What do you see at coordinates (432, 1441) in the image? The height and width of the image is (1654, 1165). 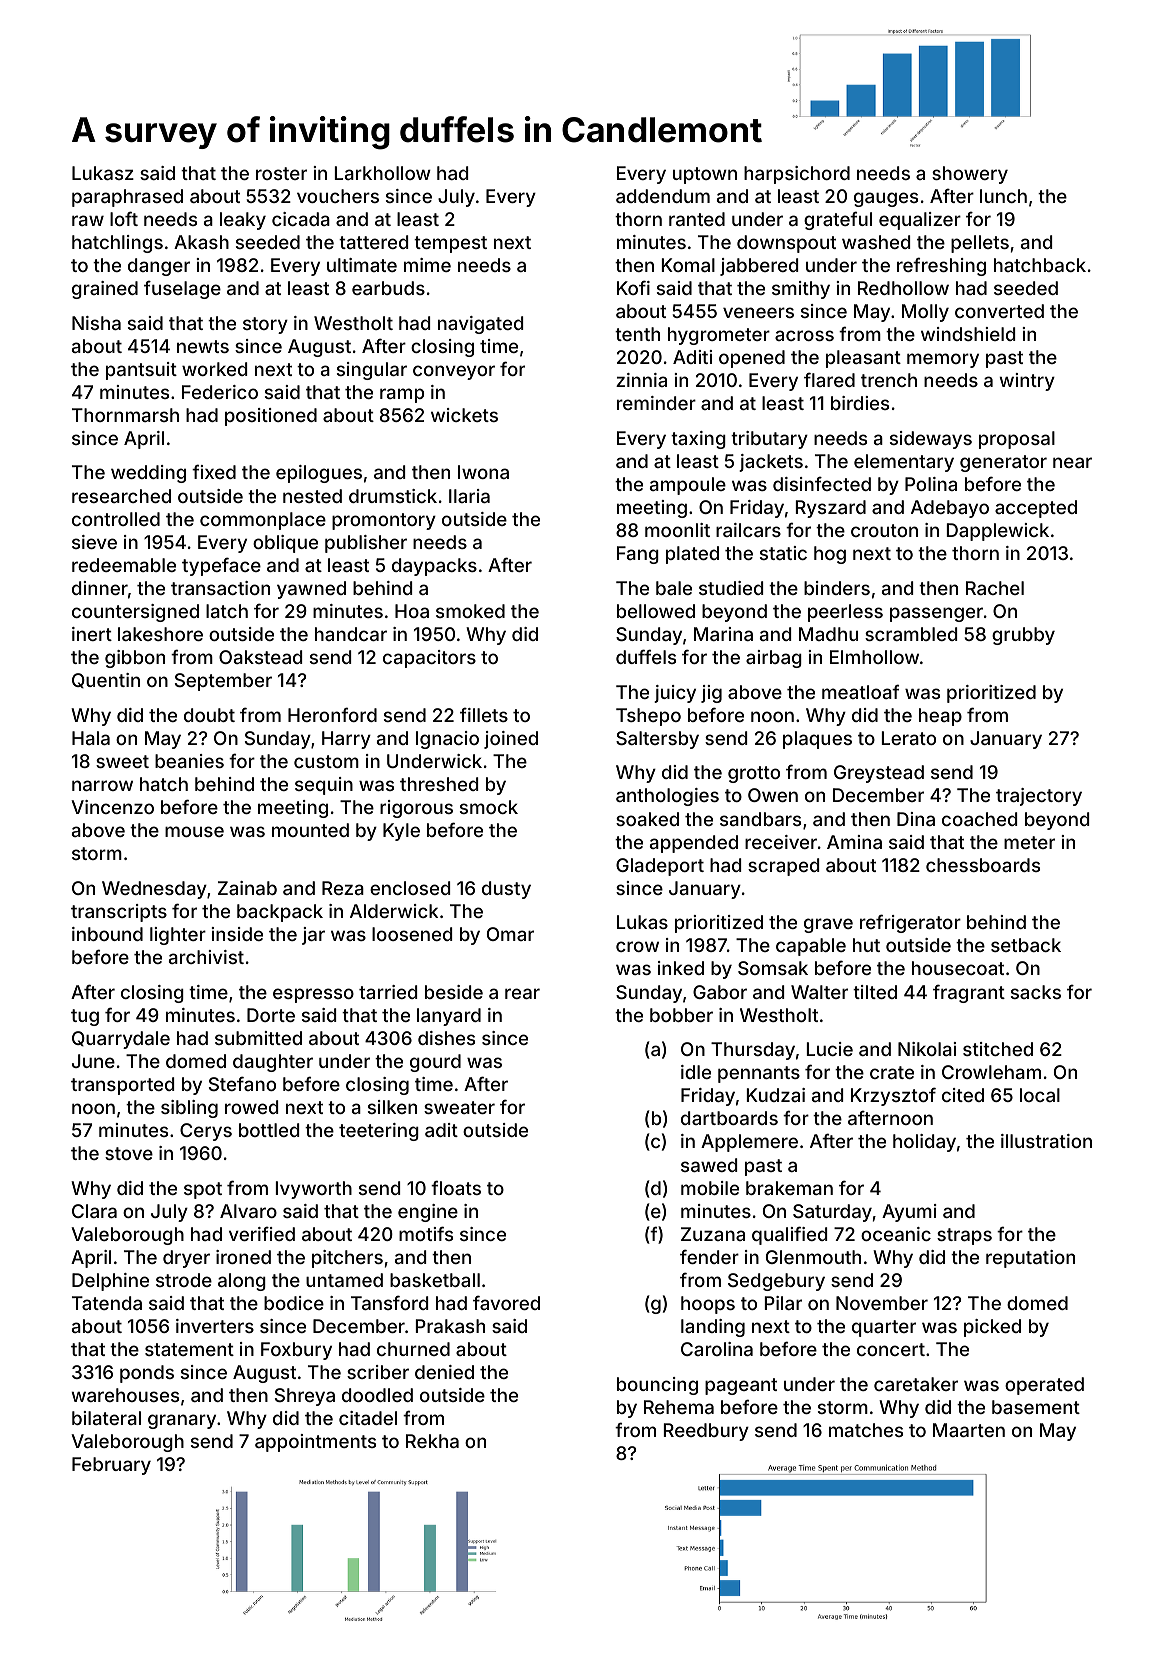 I see `Rekha` at bounding box center [432, 1441].
